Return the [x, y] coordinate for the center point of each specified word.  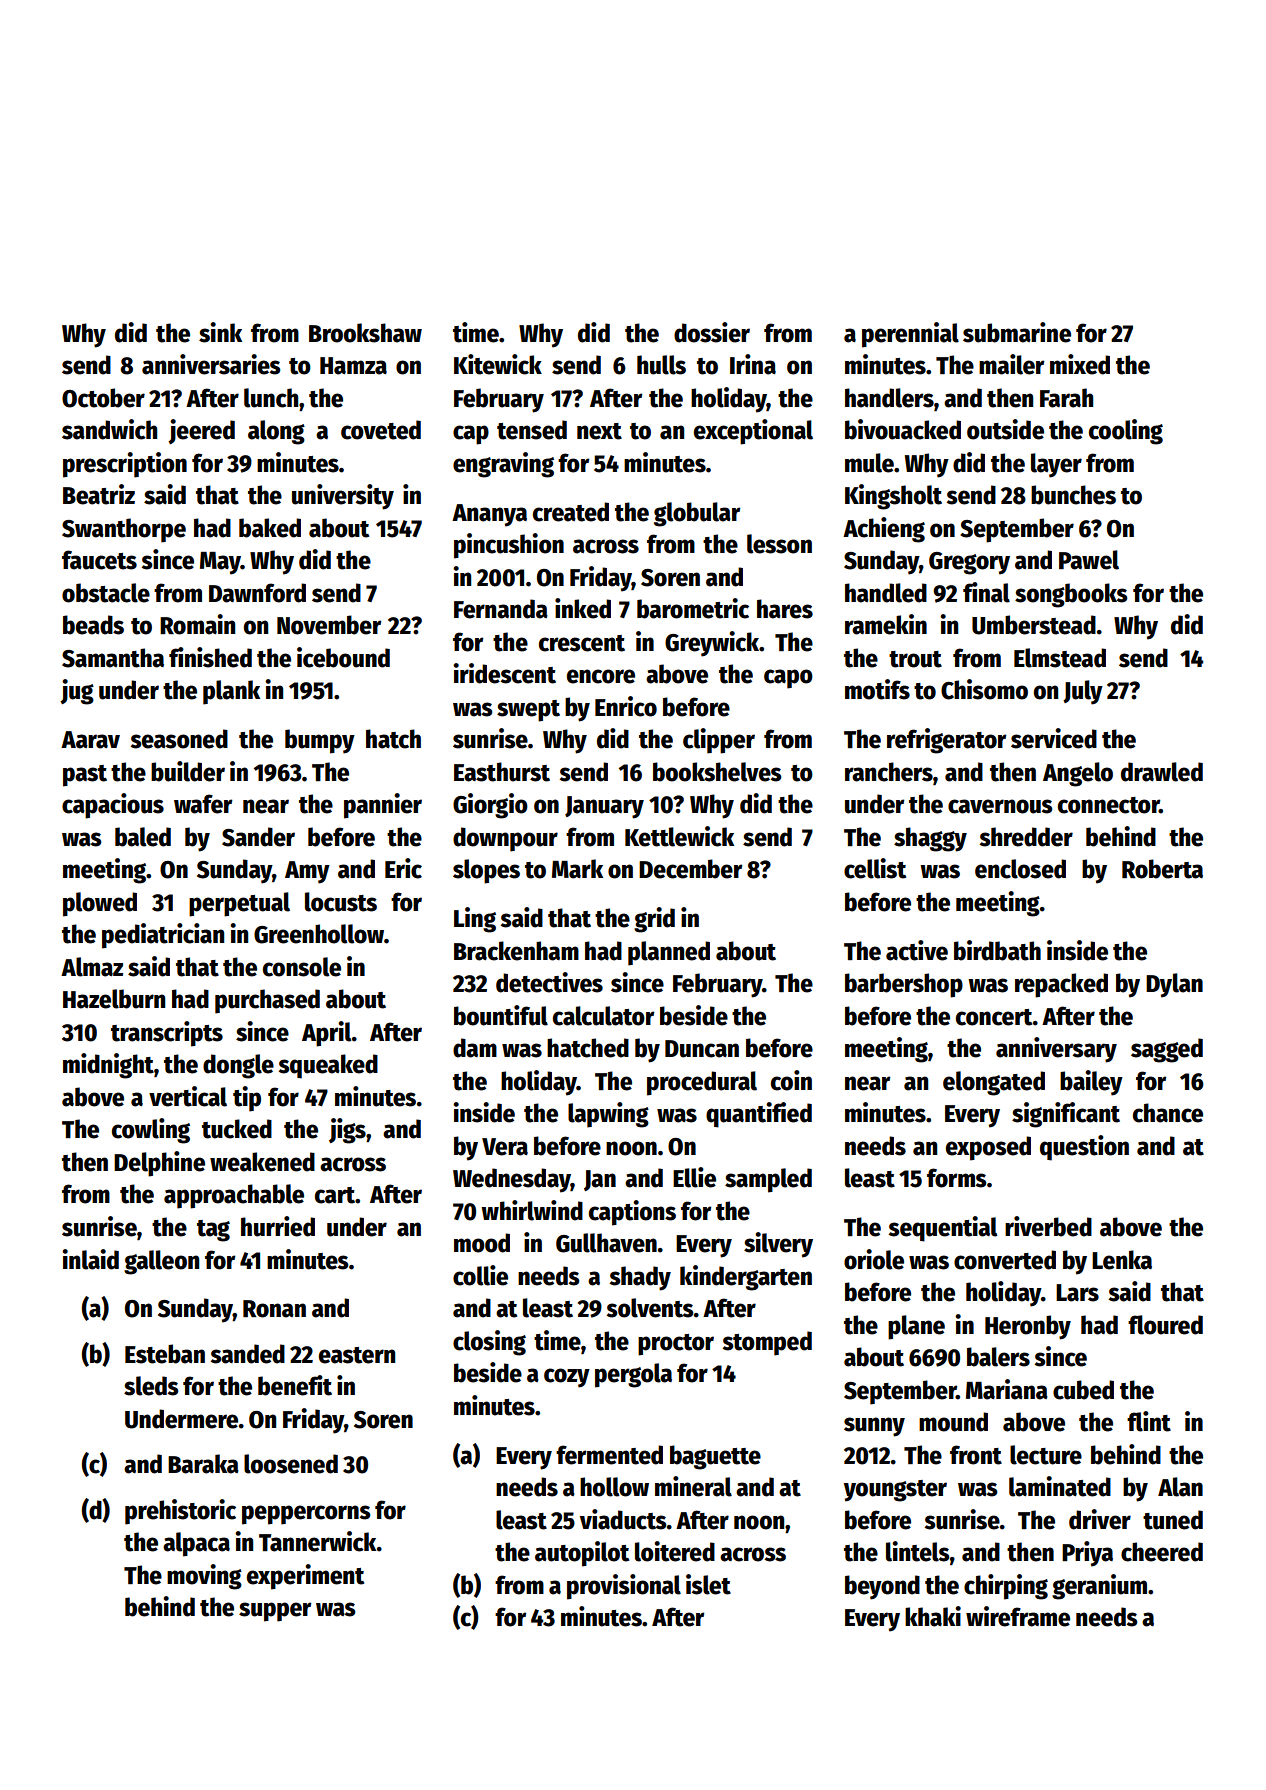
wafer [203, 804]
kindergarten [746, 1278]
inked [583, 608]
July [1083, 692]
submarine [1017, 332]
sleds [151, 1386]
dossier [712, 332]
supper [275, 1612]
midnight [108, 1066]
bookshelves [717, 772]
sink [220, 332]
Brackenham [516, 951]
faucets [99, 560]
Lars [1077, 1293]
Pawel [1089, 560]
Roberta [1162, 869]
